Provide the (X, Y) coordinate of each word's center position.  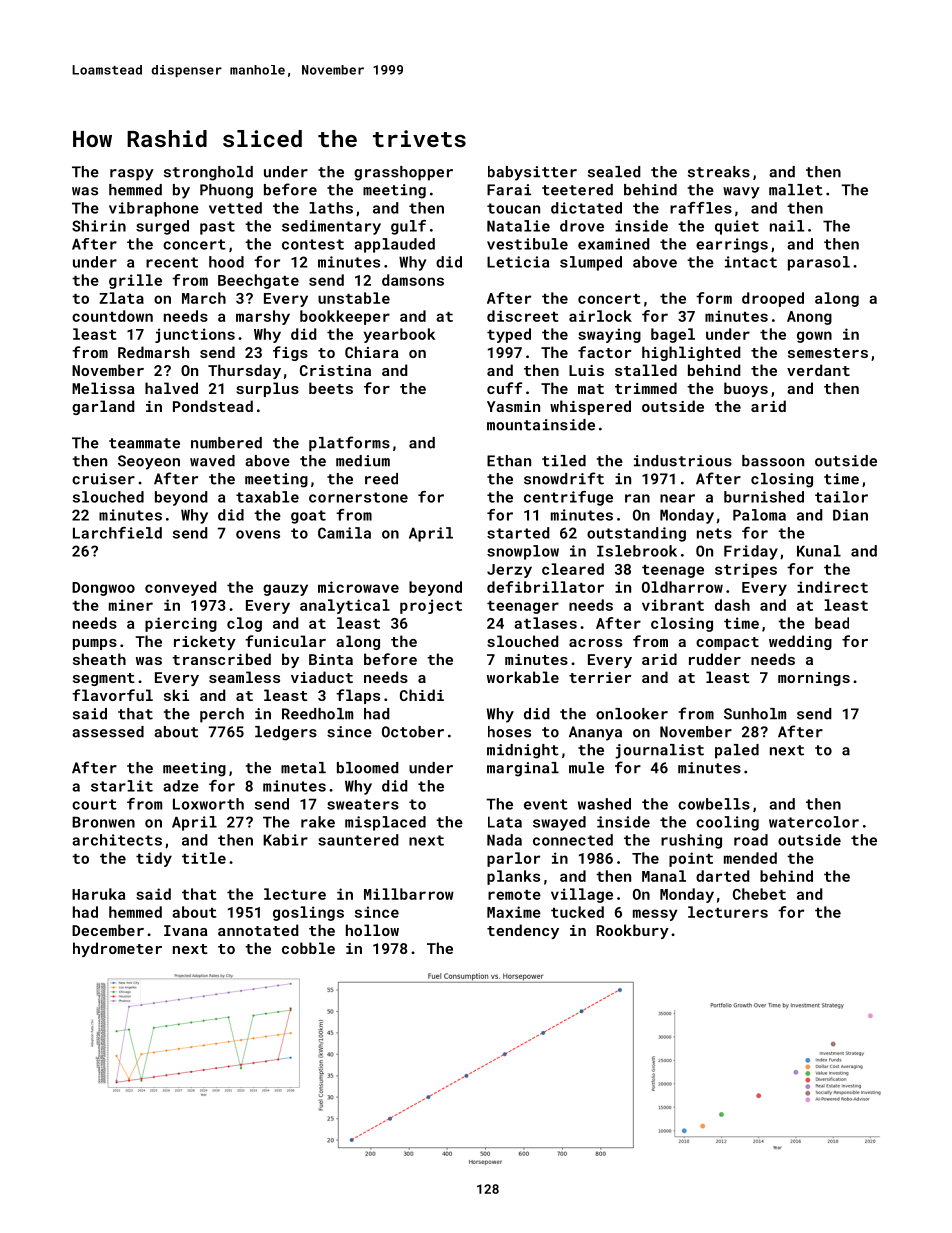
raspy (132, 175)
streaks (719, 172)
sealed (614, 172)
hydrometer (117, 949)
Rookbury (632, 931)
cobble (308, 948)
